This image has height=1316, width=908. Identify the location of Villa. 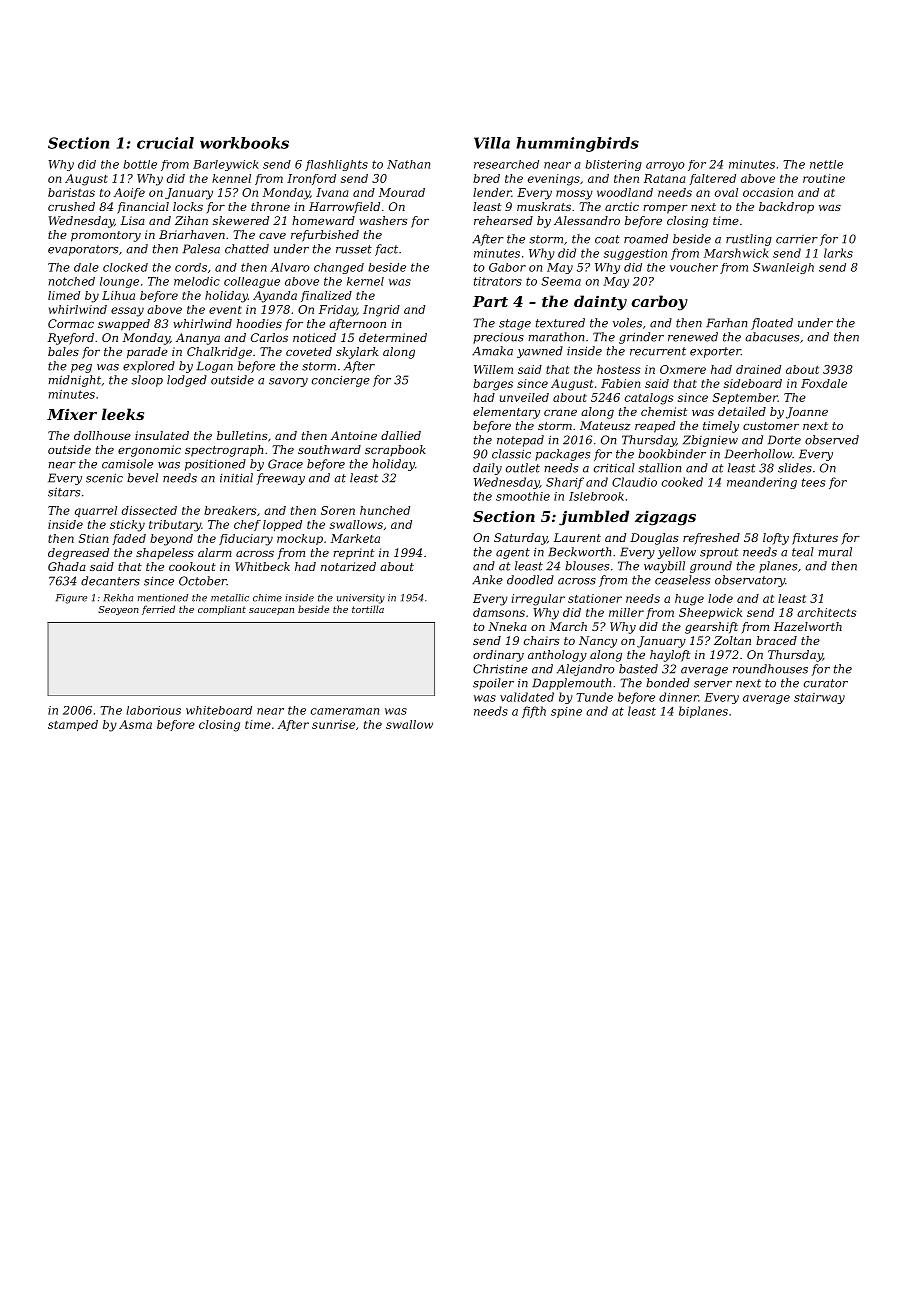
(492, 143).
